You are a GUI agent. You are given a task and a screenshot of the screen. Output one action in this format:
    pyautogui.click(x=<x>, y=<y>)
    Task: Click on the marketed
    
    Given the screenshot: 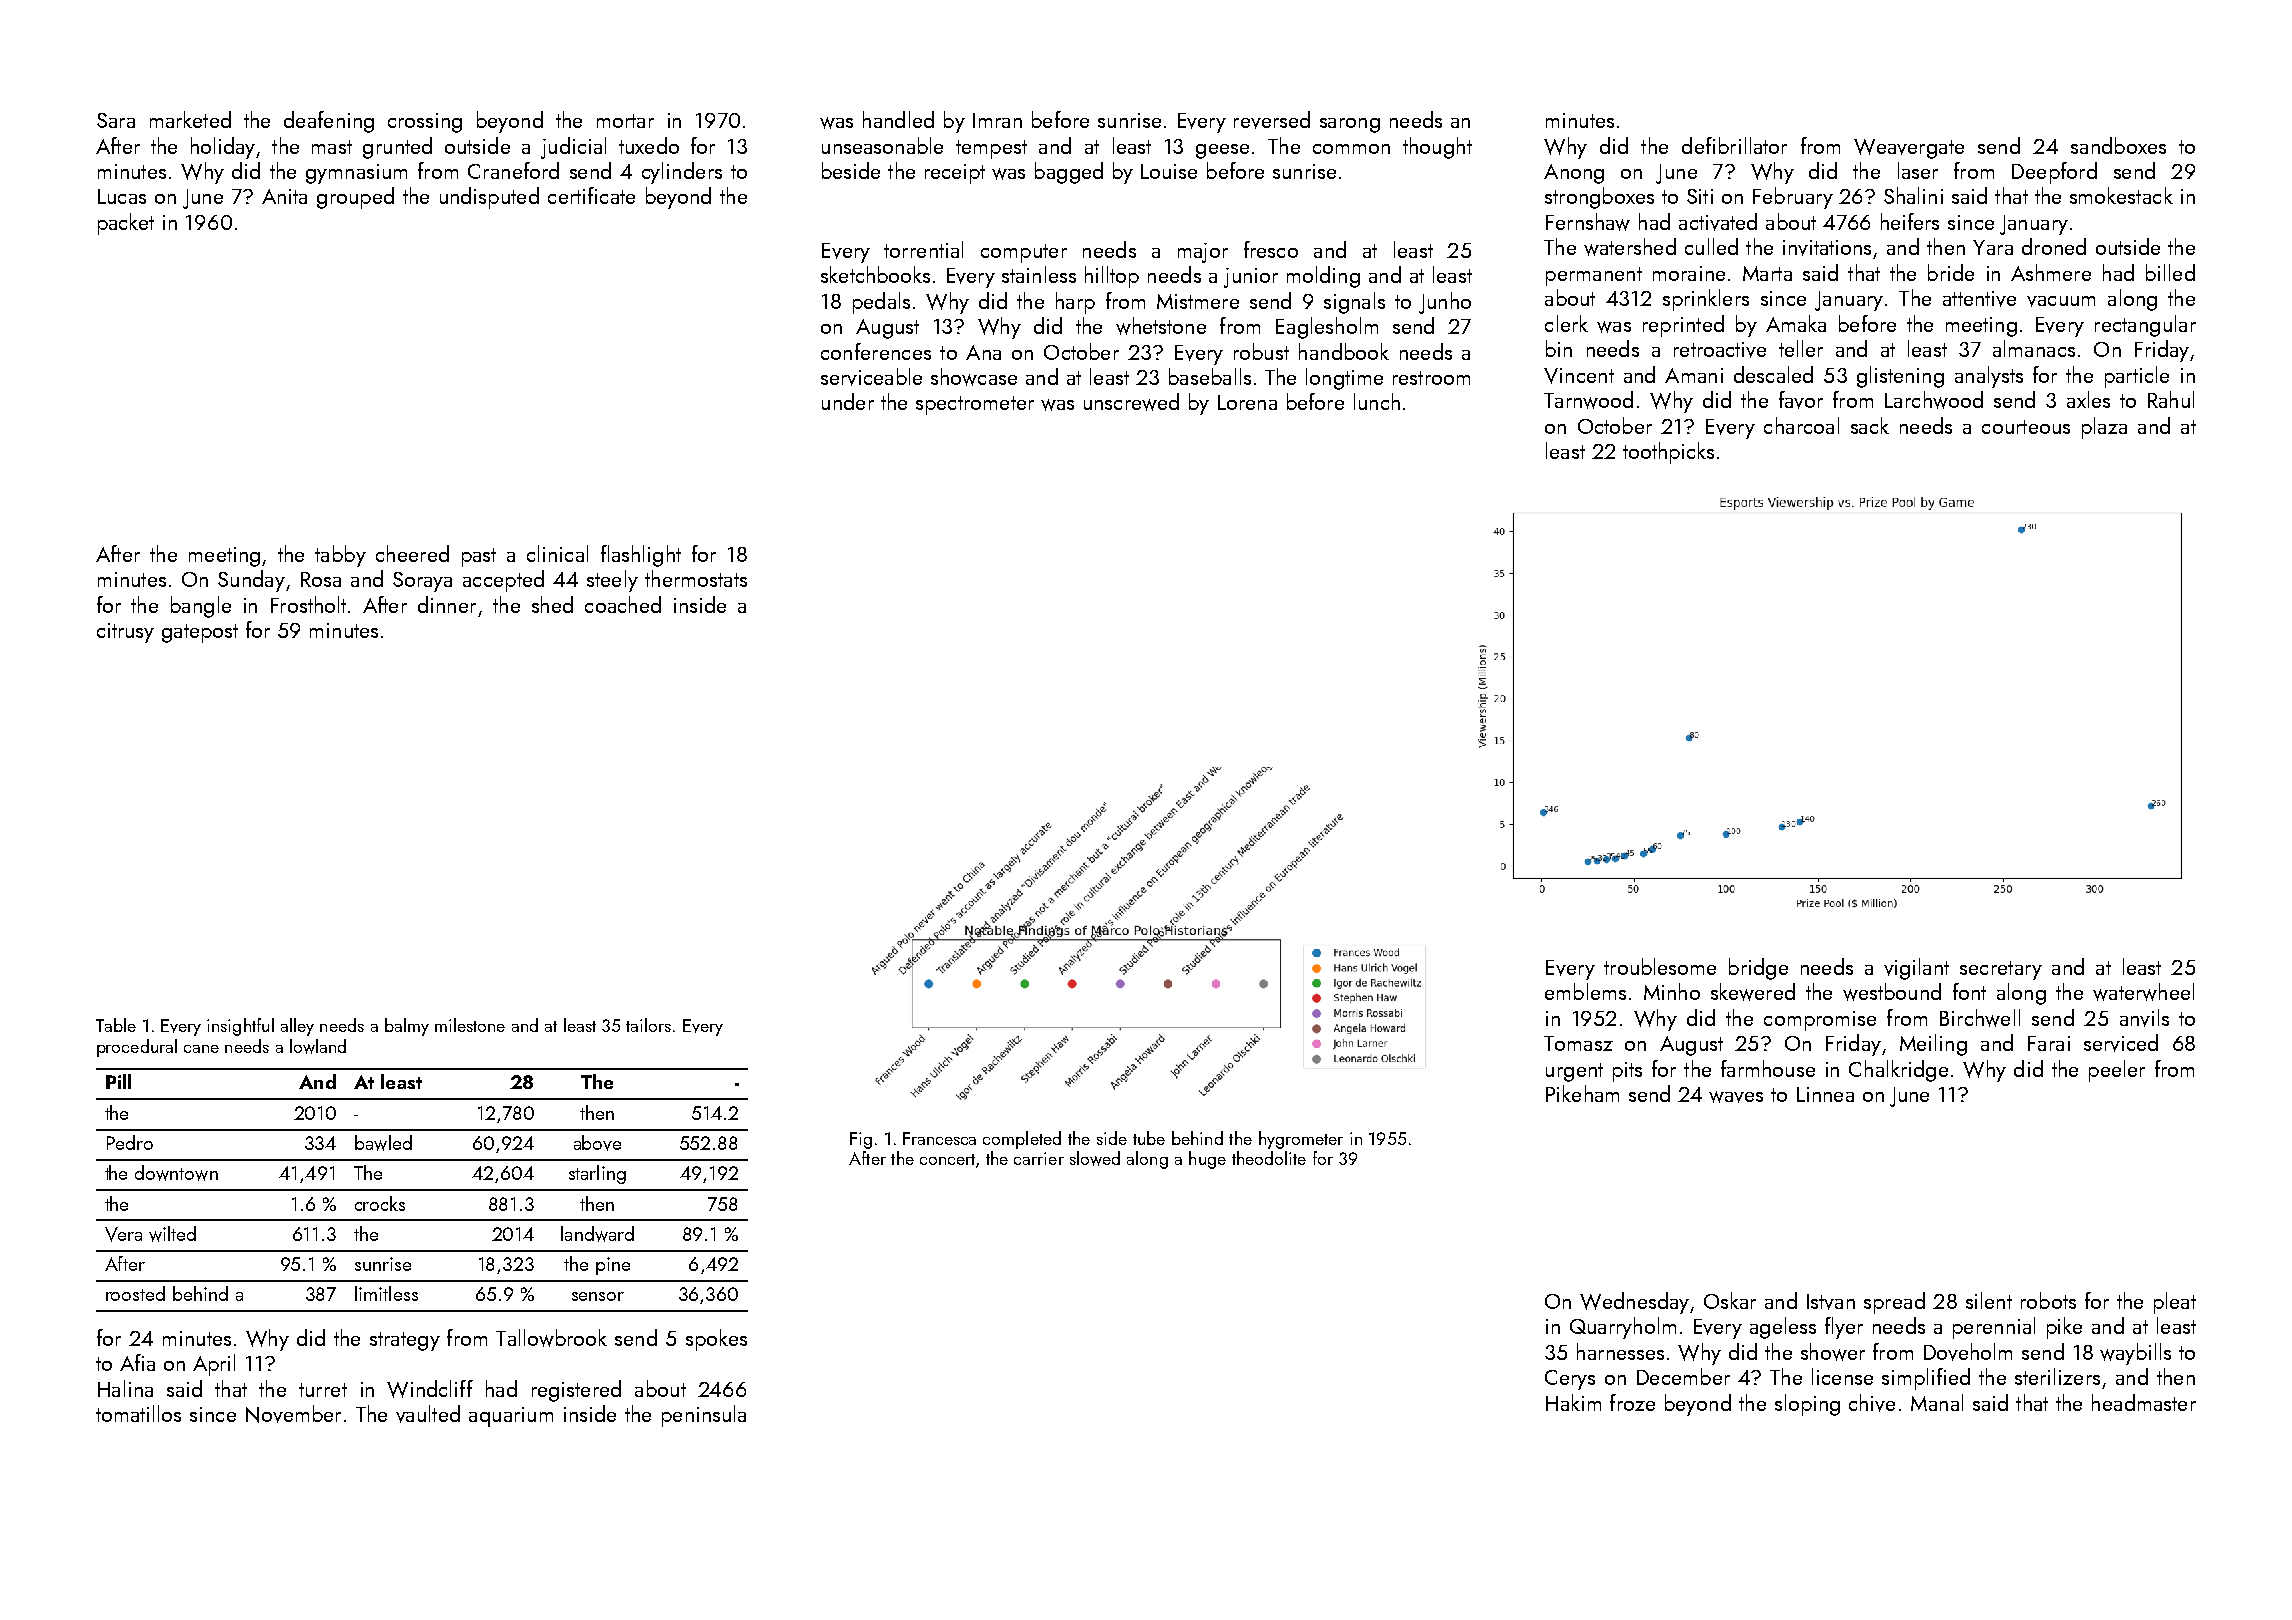 What is the action you would take?
    pyautogui.click(x=190, y=119)
